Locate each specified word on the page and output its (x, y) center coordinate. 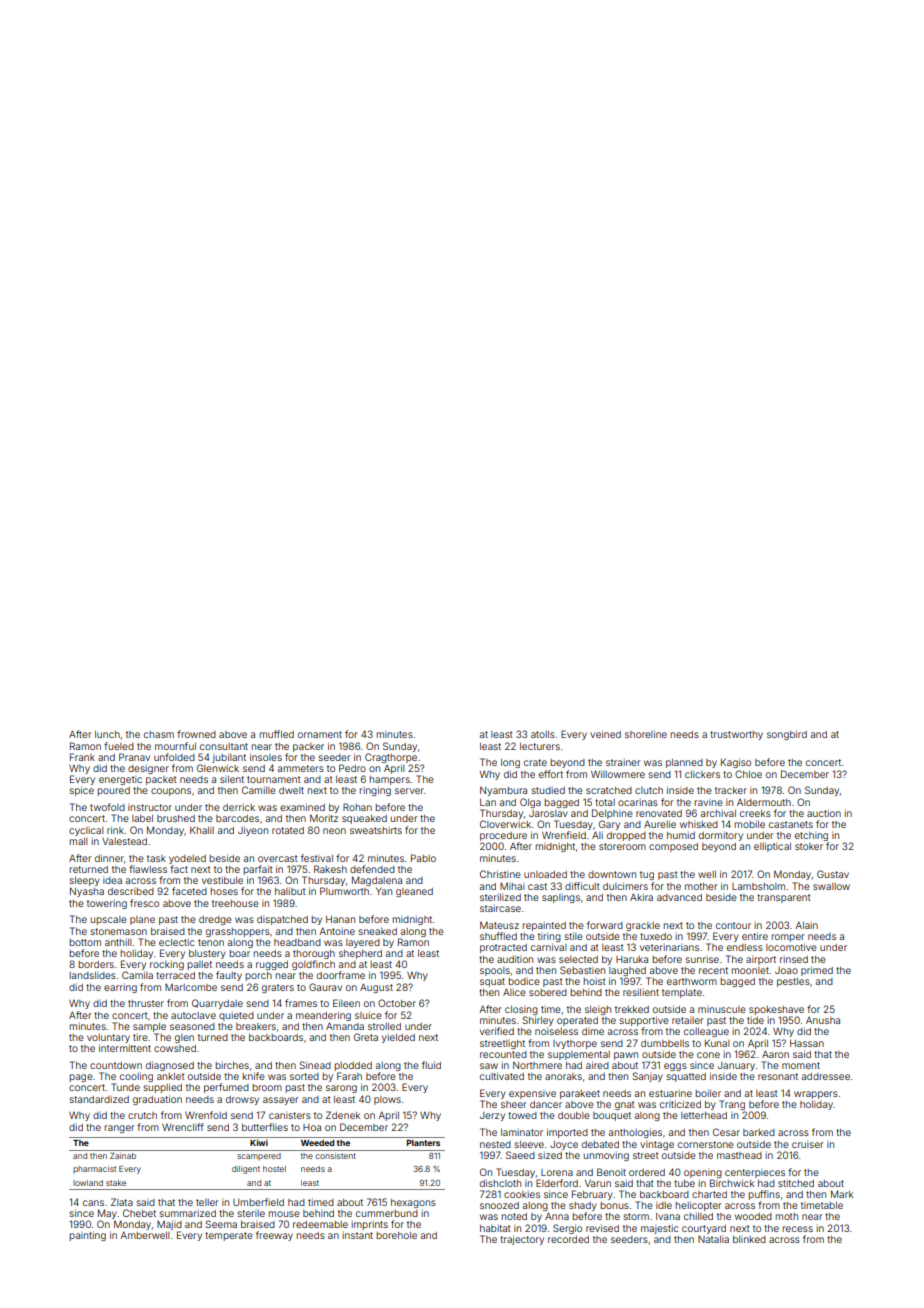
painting (88, 1236)
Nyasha (87, 892)
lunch (107, 734)
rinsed (794, 959)
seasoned (192, 1026)
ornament (320, 734)
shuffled (498, 936)
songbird (787, 735)
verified (497, 1031)
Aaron (775, 1054)
